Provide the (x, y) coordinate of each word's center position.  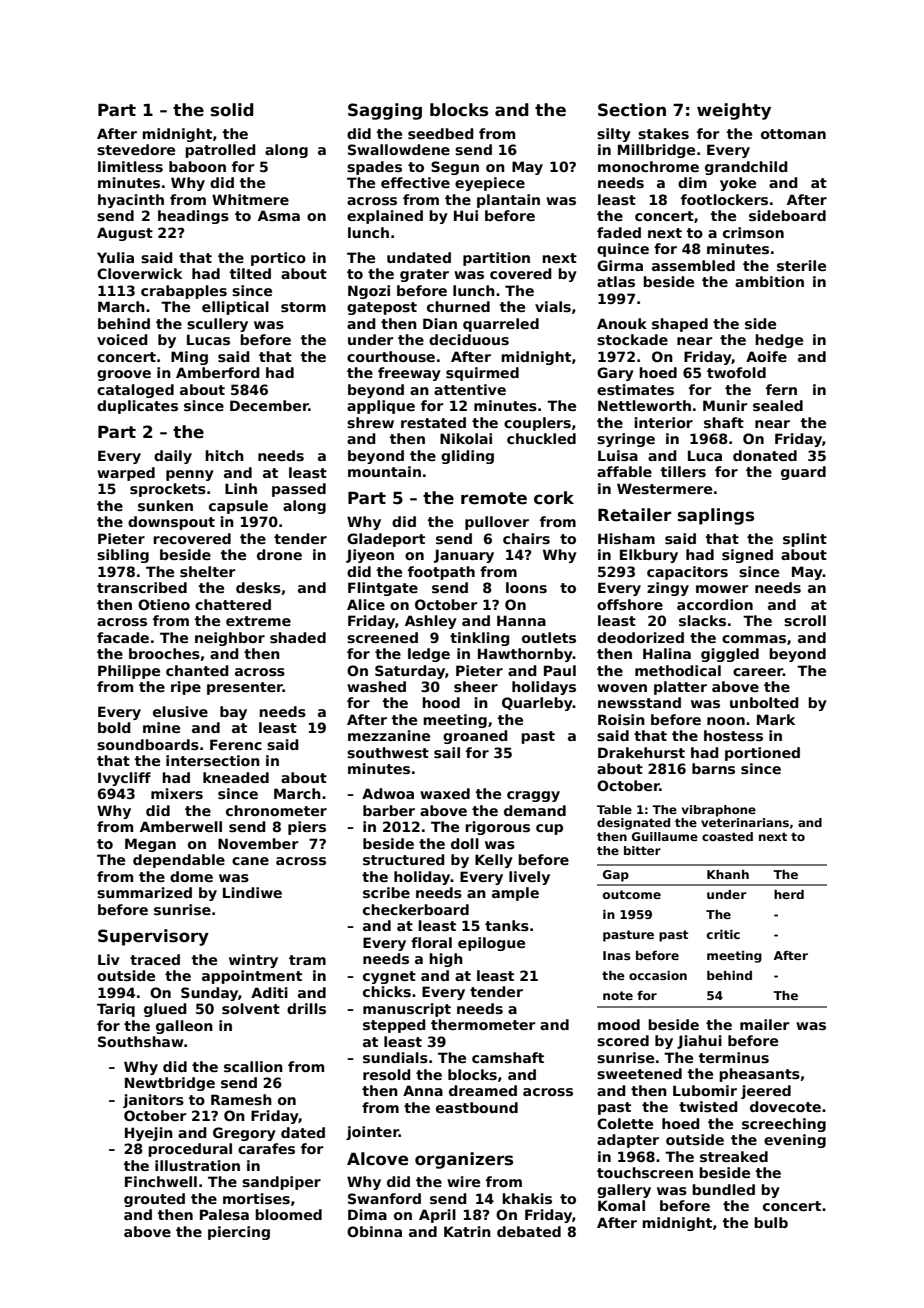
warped (126, 474)
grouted (154, 1200)
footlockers (724, 199)
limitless (130, 166)
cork (554, 498)
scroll (805, 620)
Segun (455, 168)
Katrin (467, 1231)
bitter (642, 850)
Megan (150, 845)
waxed (445, 793)
